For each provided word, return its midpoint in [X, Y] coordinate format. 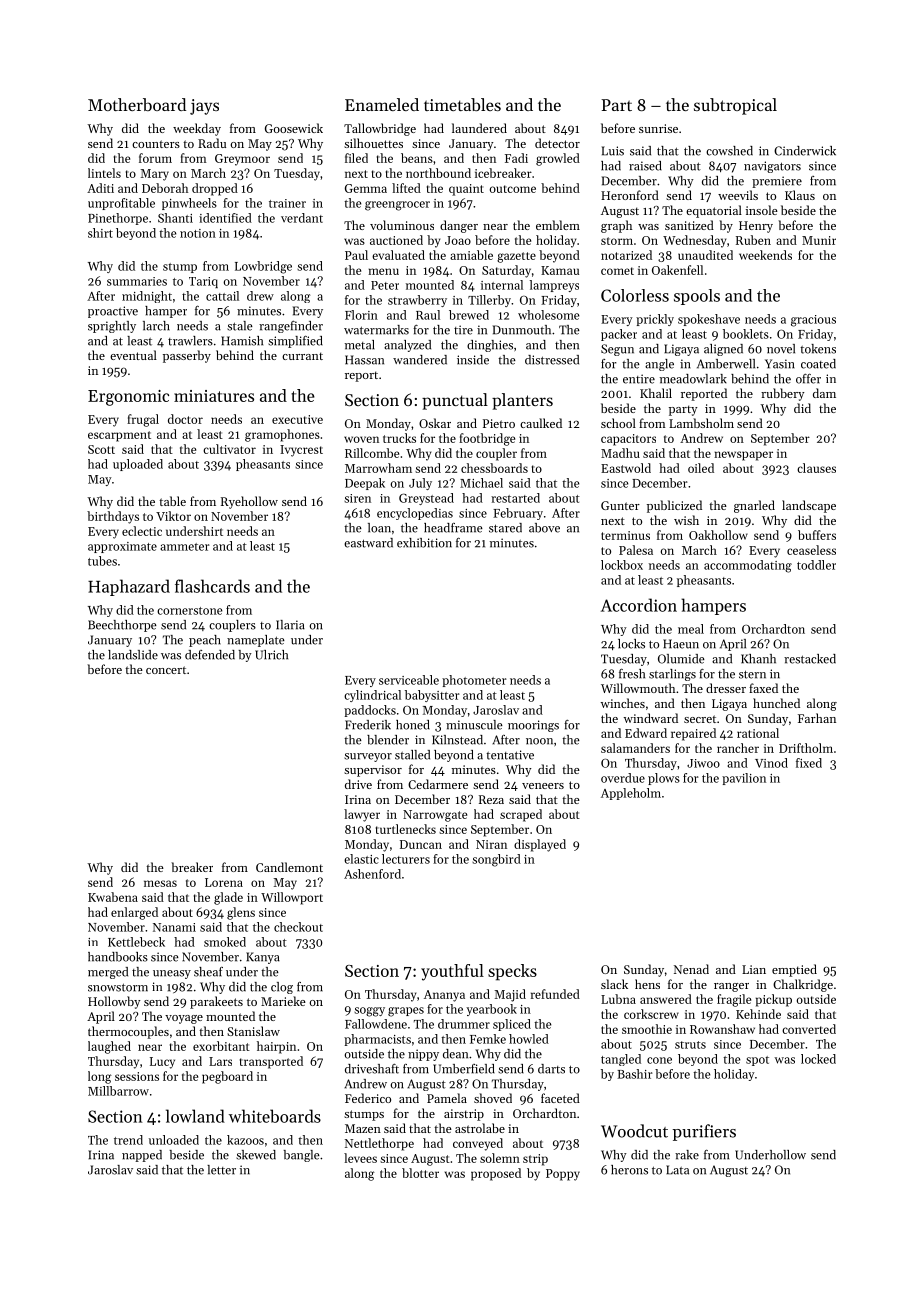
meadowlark [693, 379]
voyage [184, 1019]
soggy [369, 1012]
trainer [287, 203]
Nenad [691, 969]
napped [142, 1156]
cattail [222, 296]
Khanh [758, 659]
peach [205, 641]
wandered [420, 360]
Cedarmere [438, 784]
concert [166, 670]
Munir [819, 240]
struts [690, 1045]
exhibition [424, 543]
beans [417, 158]
